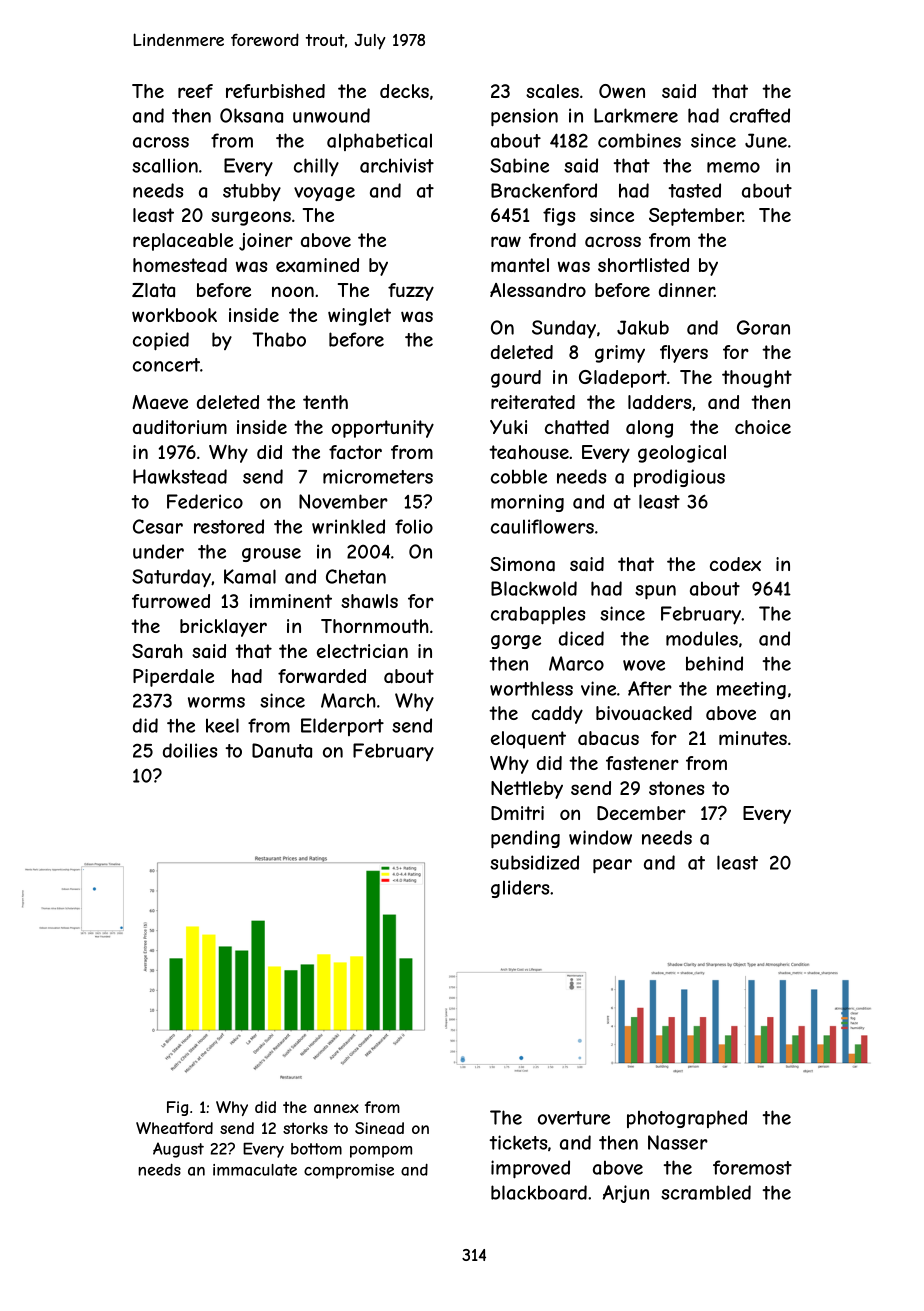  What do you see at coordinates (174, 1128) in the screenshot?
I see `Wheatford` at bounding box center [174, 1128].
